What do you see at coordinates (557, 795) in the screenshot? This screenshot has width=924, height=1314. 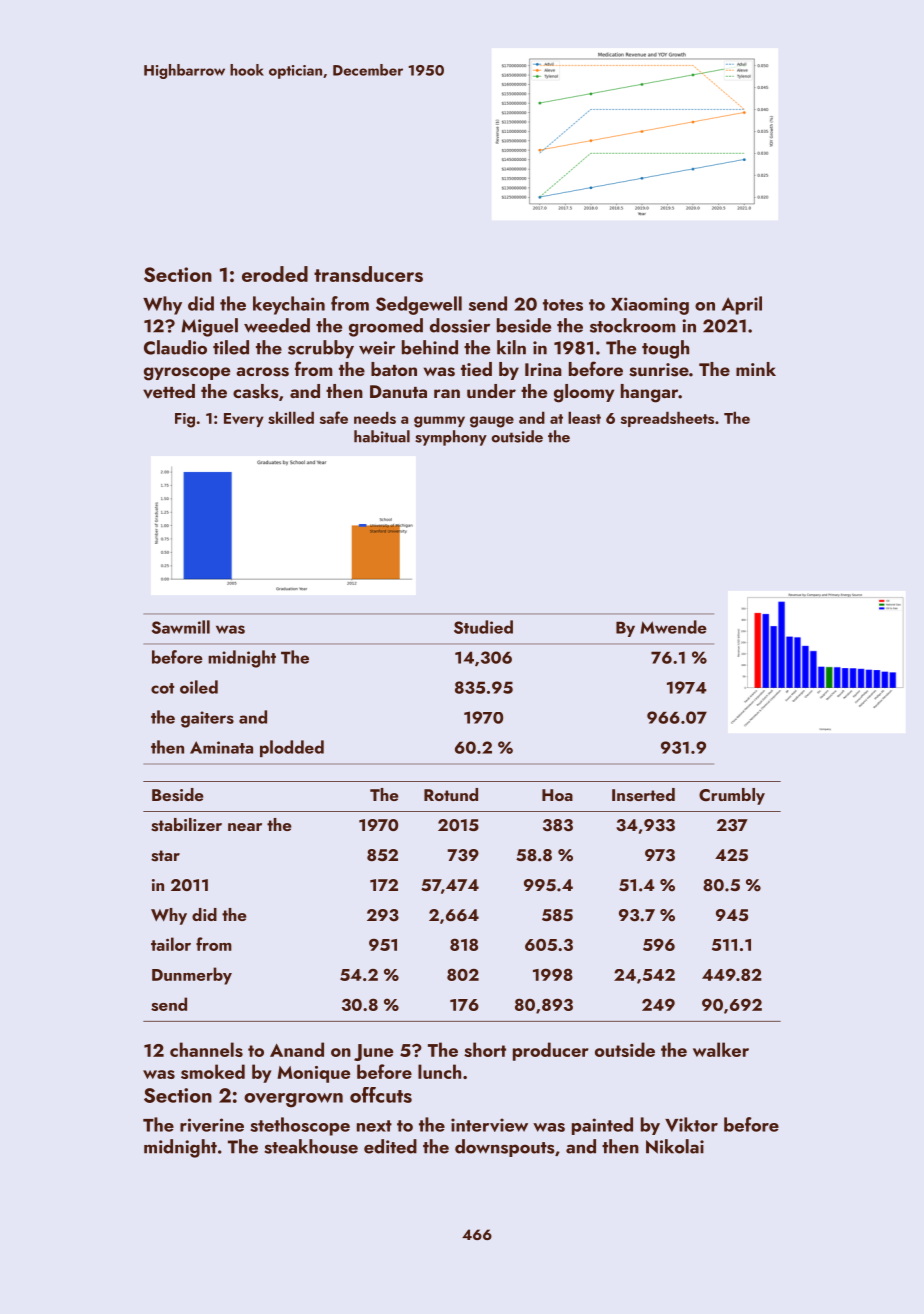 I see `Hoa` at bounding box center [557, 795].
